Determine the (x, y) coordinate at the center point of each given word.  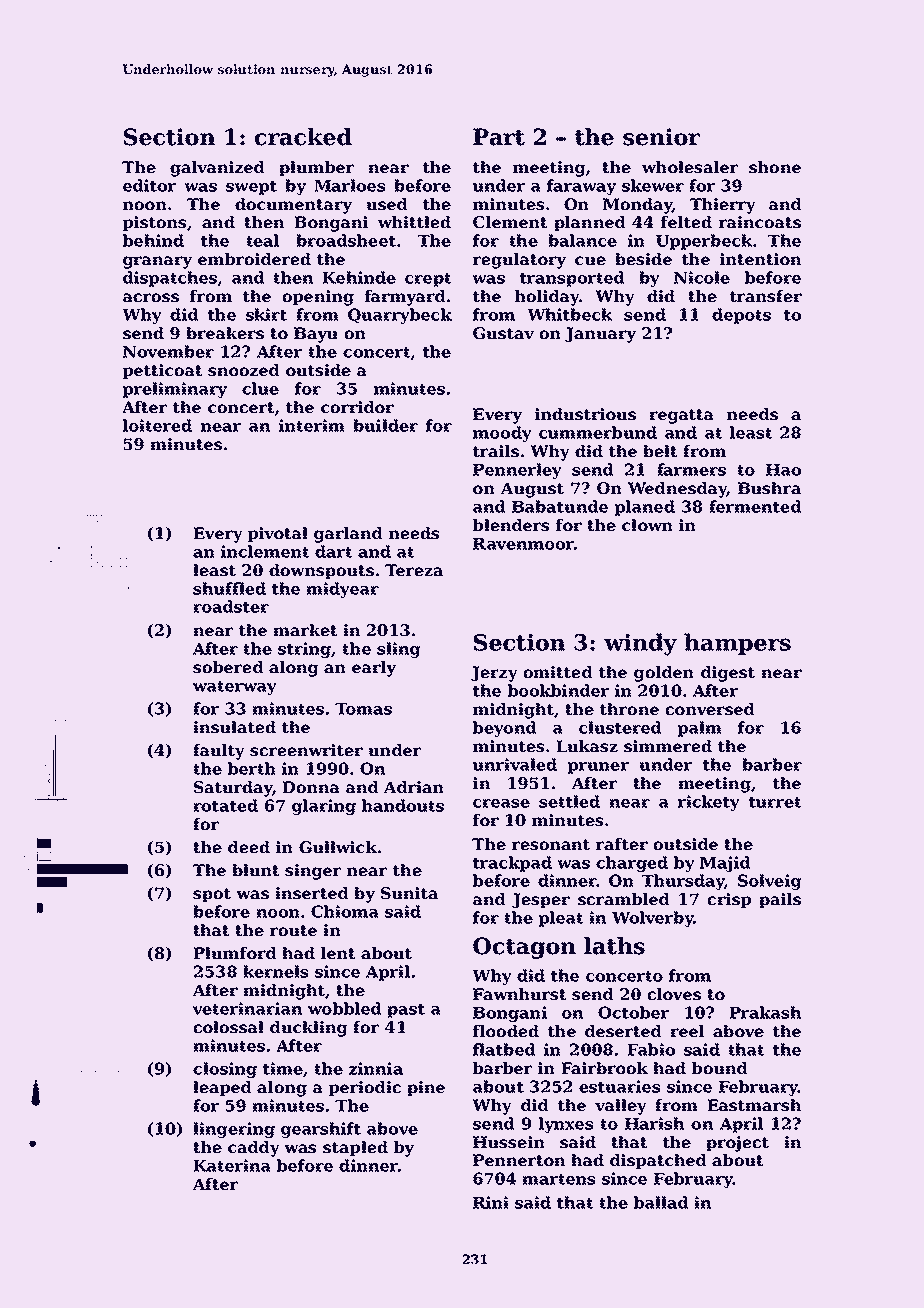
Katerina (232, 1165)
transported (572, 279)
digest (728, 674)
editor (149, 185)
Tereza (414, 570)
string (304, 650)
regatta (681, 416)
